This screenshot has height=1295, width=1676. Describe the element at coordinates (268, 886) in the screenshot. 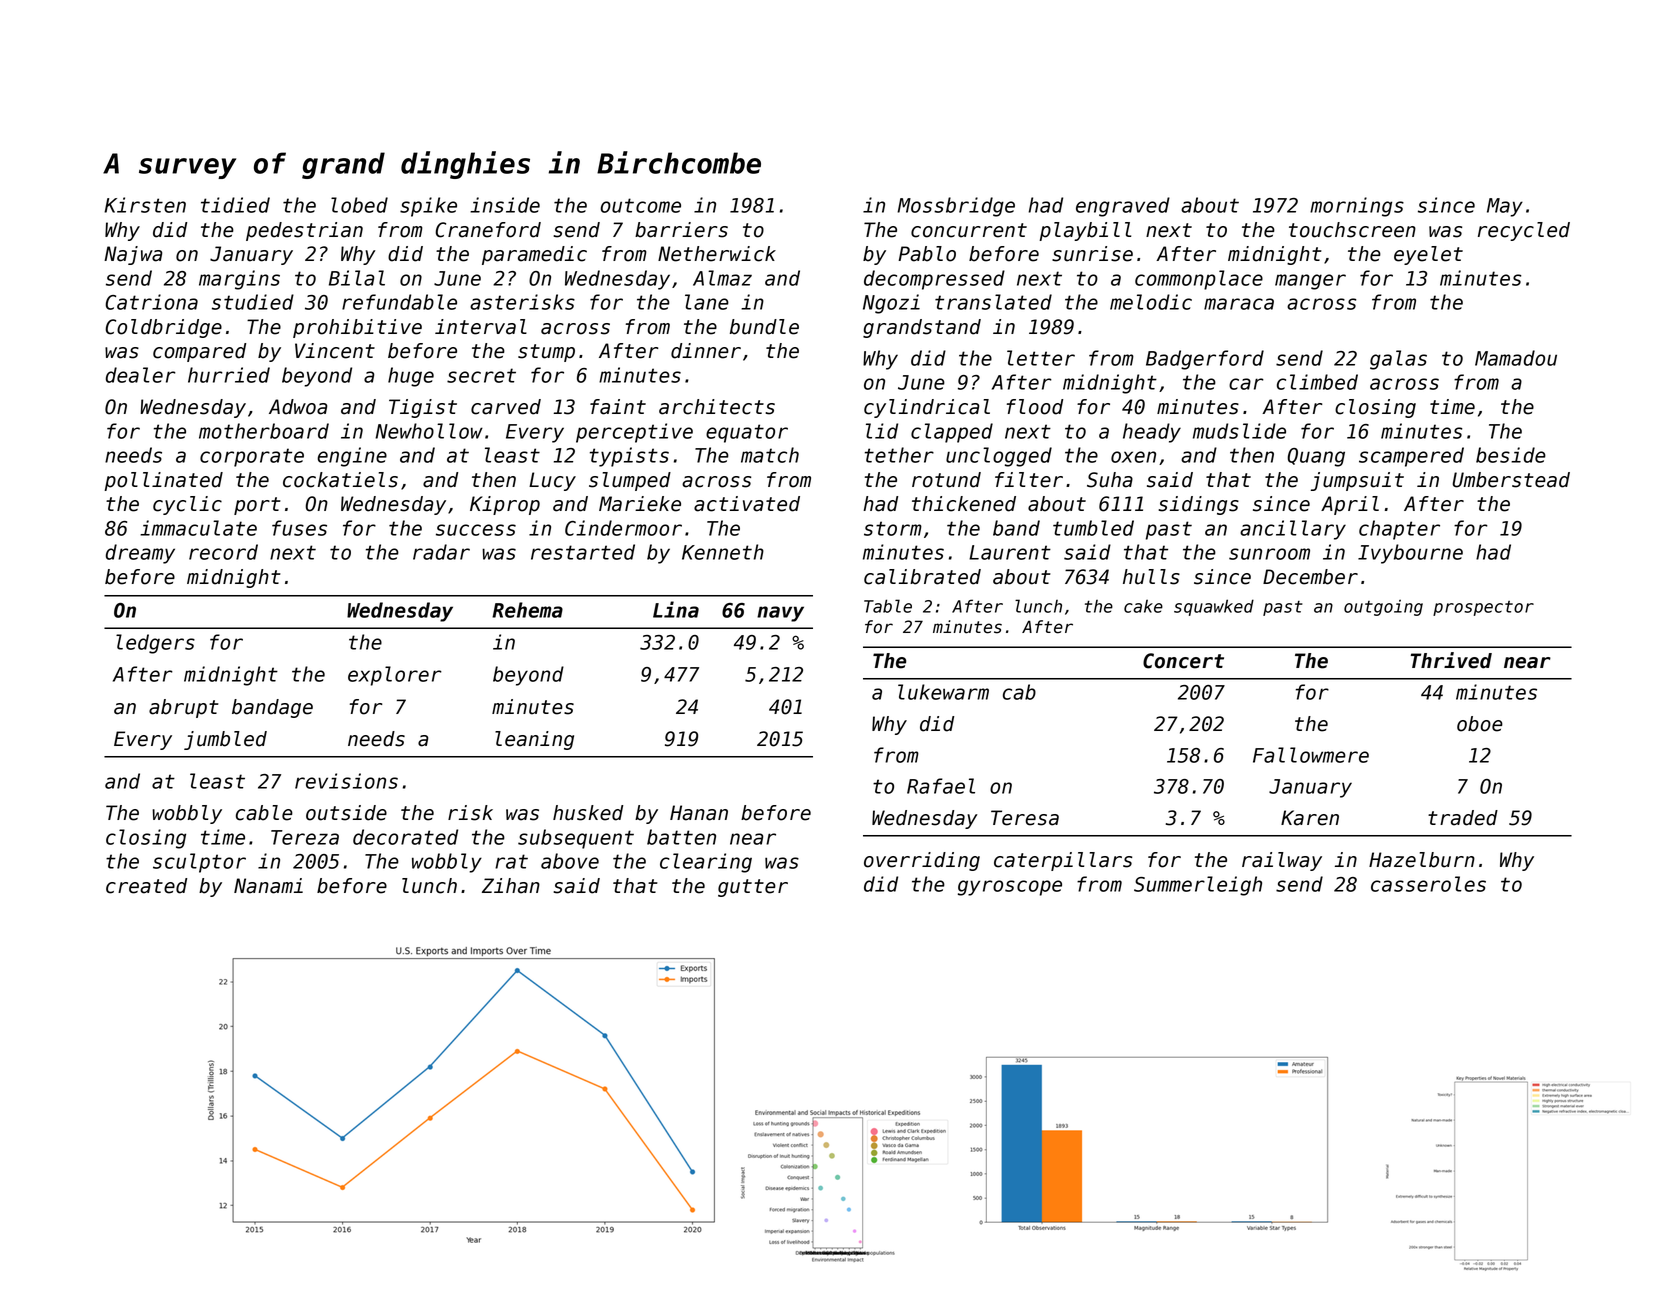

I see `Nanami` at that location.
